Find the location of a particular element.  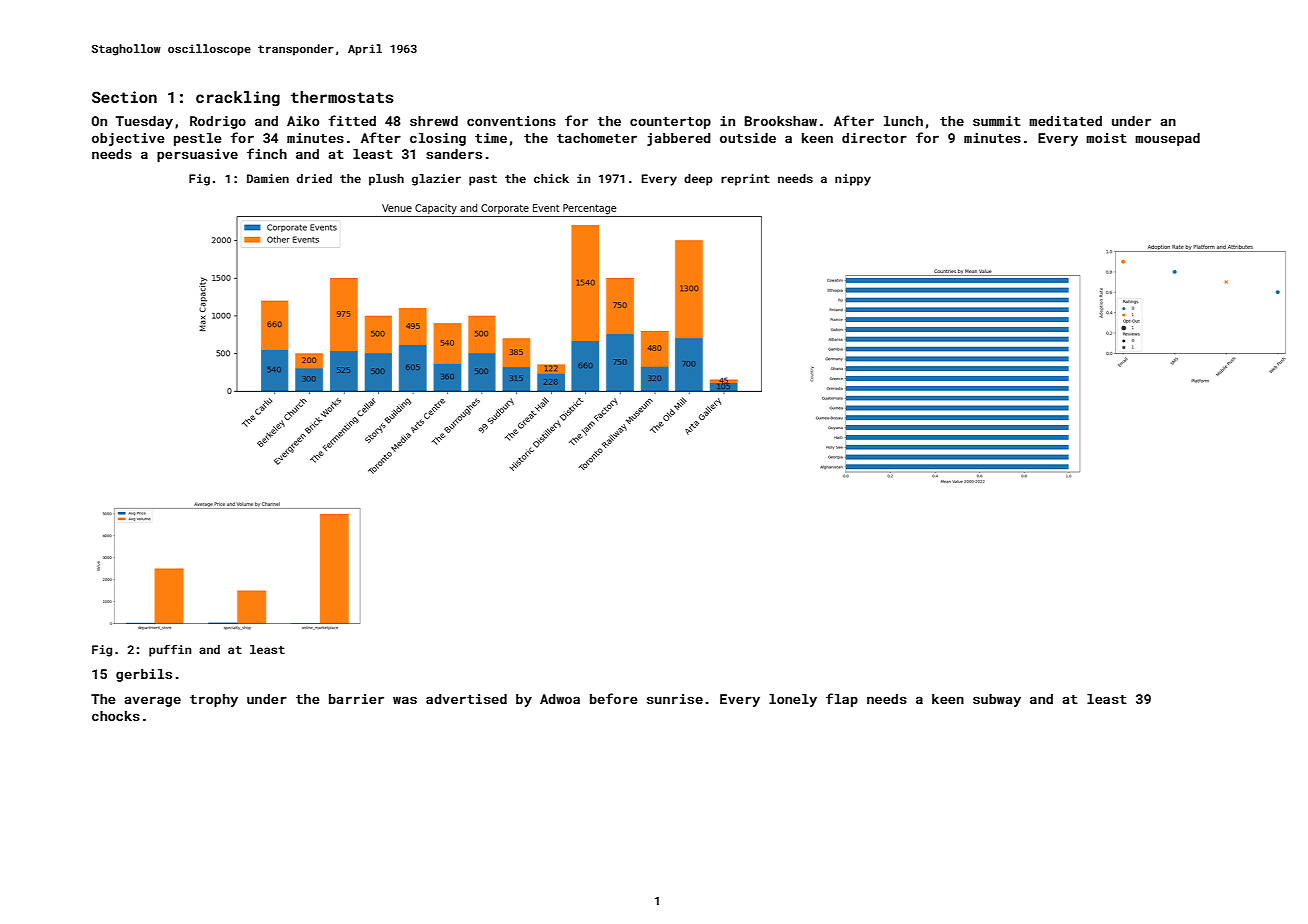

puffin is located at coordinates (170, 651).
